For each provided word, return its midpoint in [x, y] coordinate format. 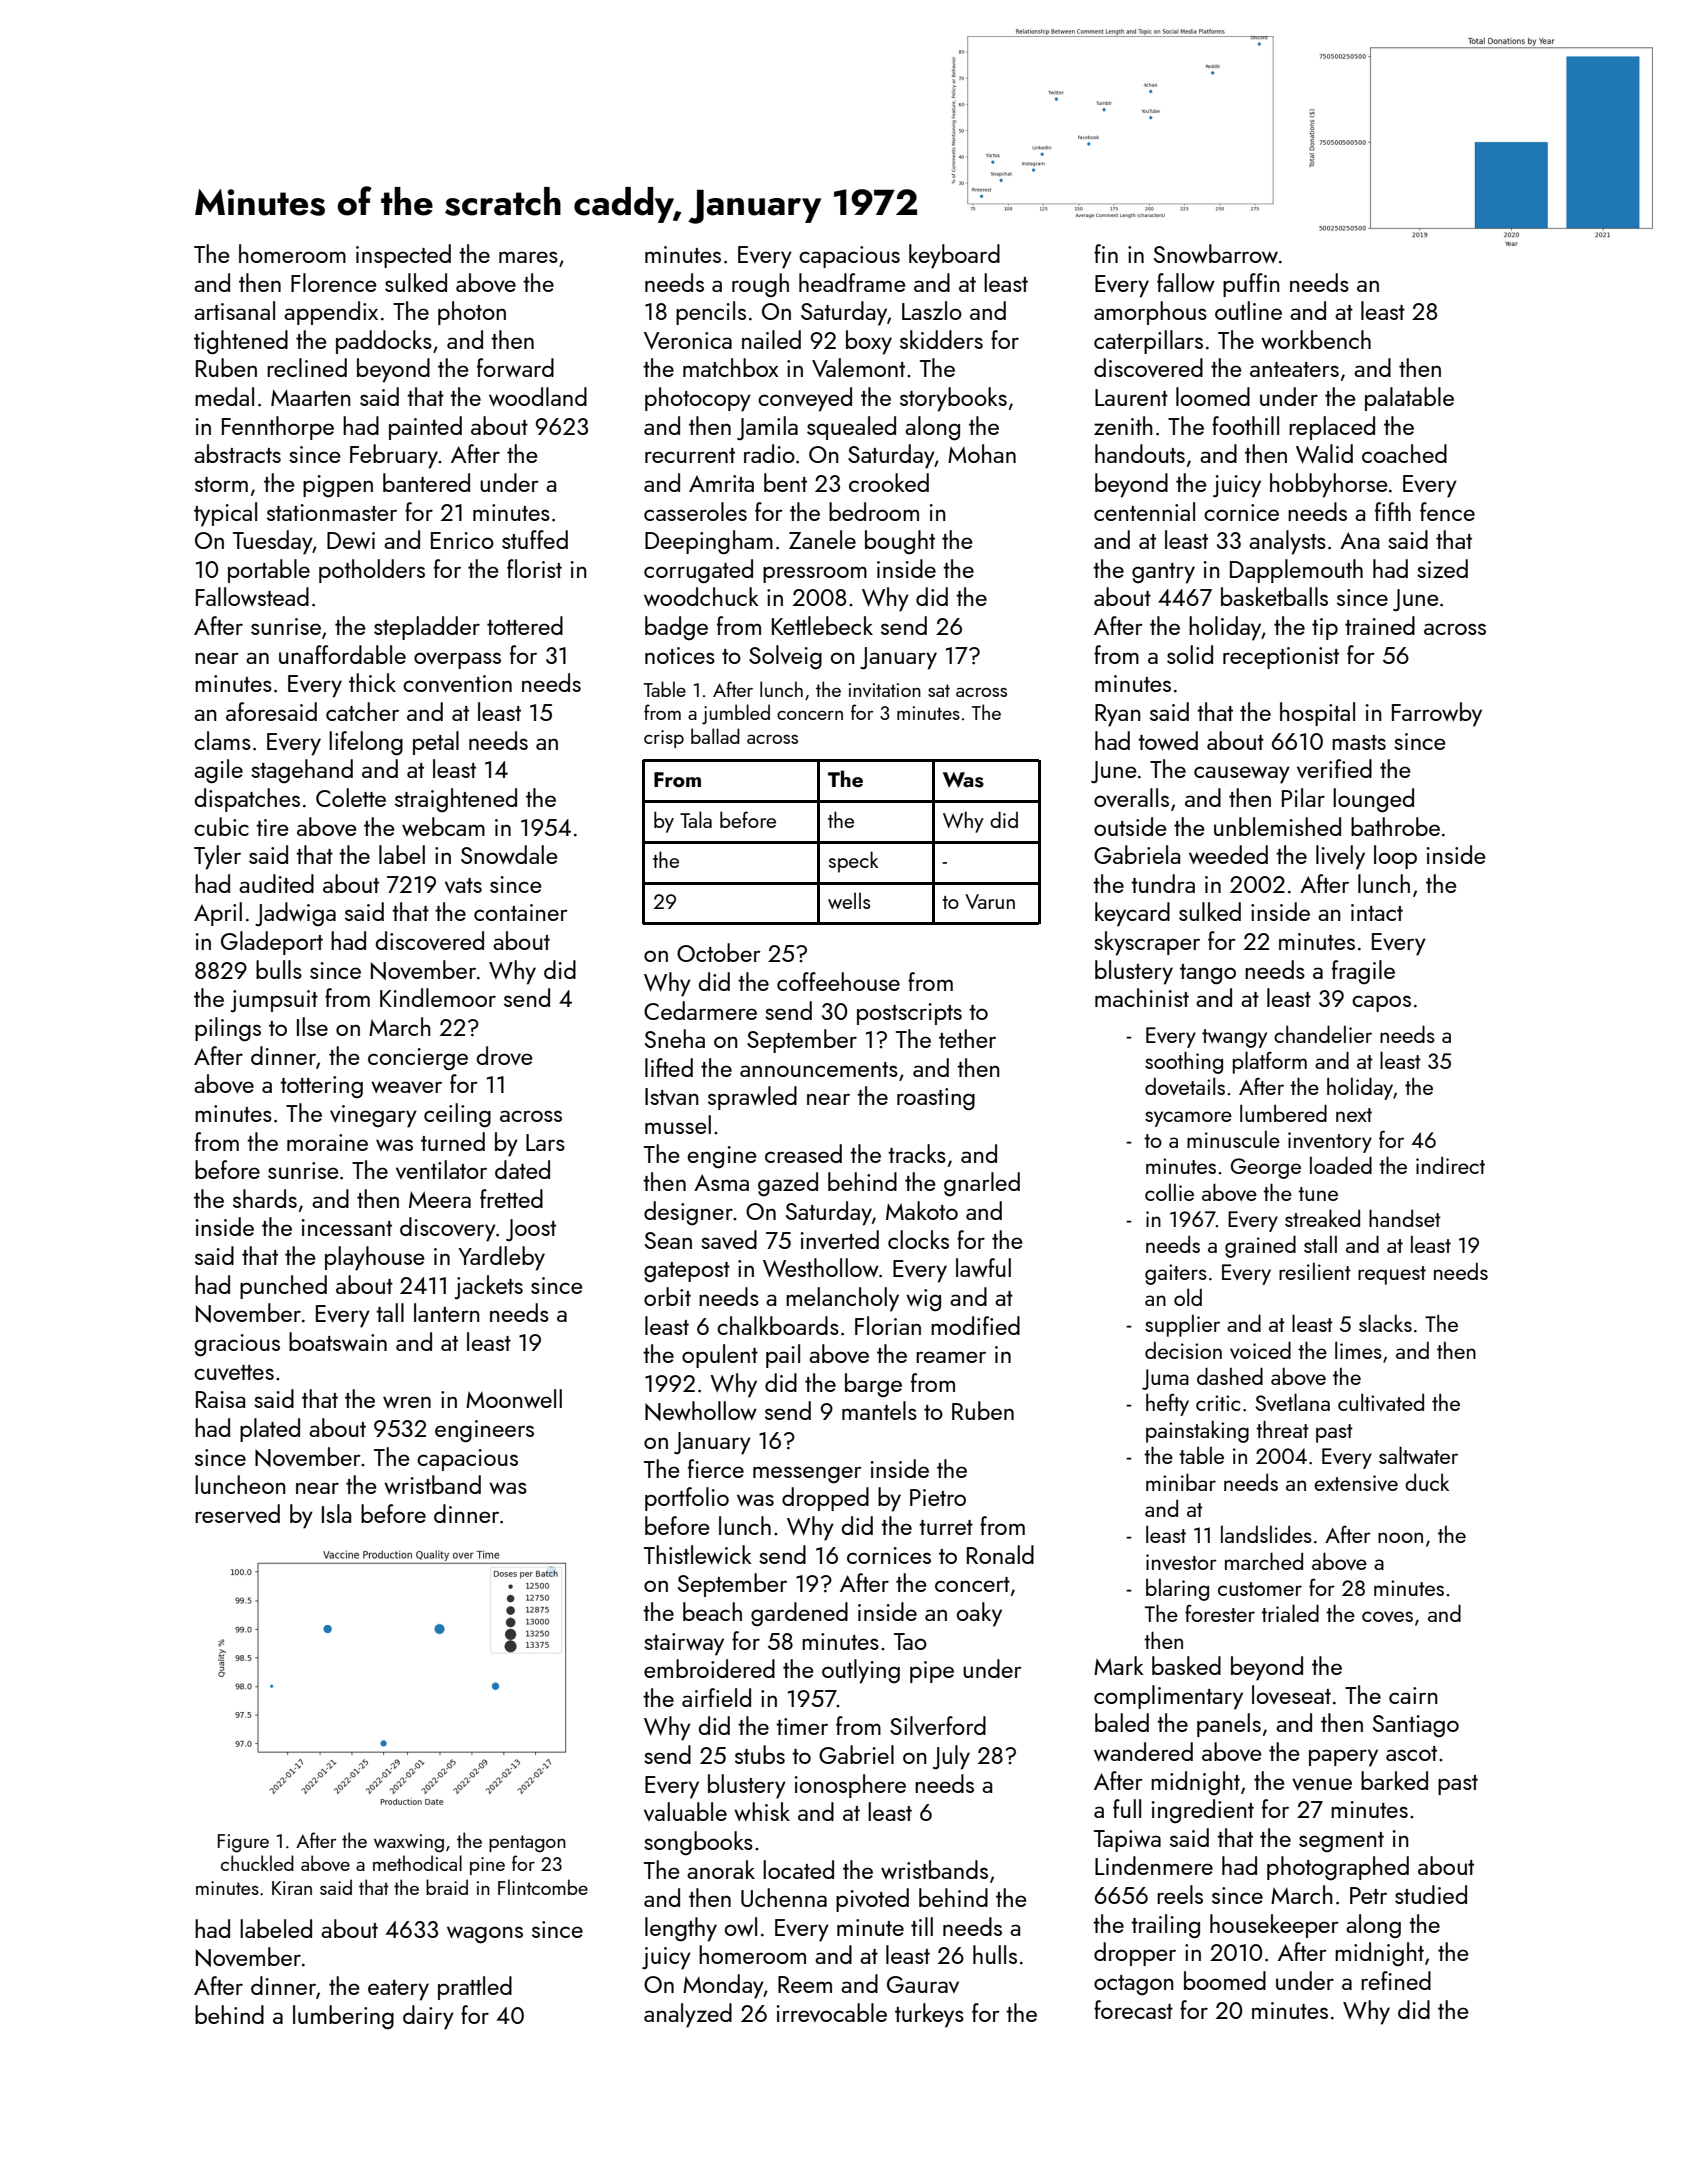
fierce [716, 1468]
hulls [995, 1954]
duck [1427, 1482]
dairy [428, 2017]
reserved [237, 1513]
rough [760, 285]
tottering [321, 1087]
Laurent [1131, 397]
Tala [696, 819]
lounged [1373, 800]
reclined [307, 367]
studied [1431, 1894]
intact [1377, 912]
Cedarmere [700, 1010]
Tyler [217, 857]
